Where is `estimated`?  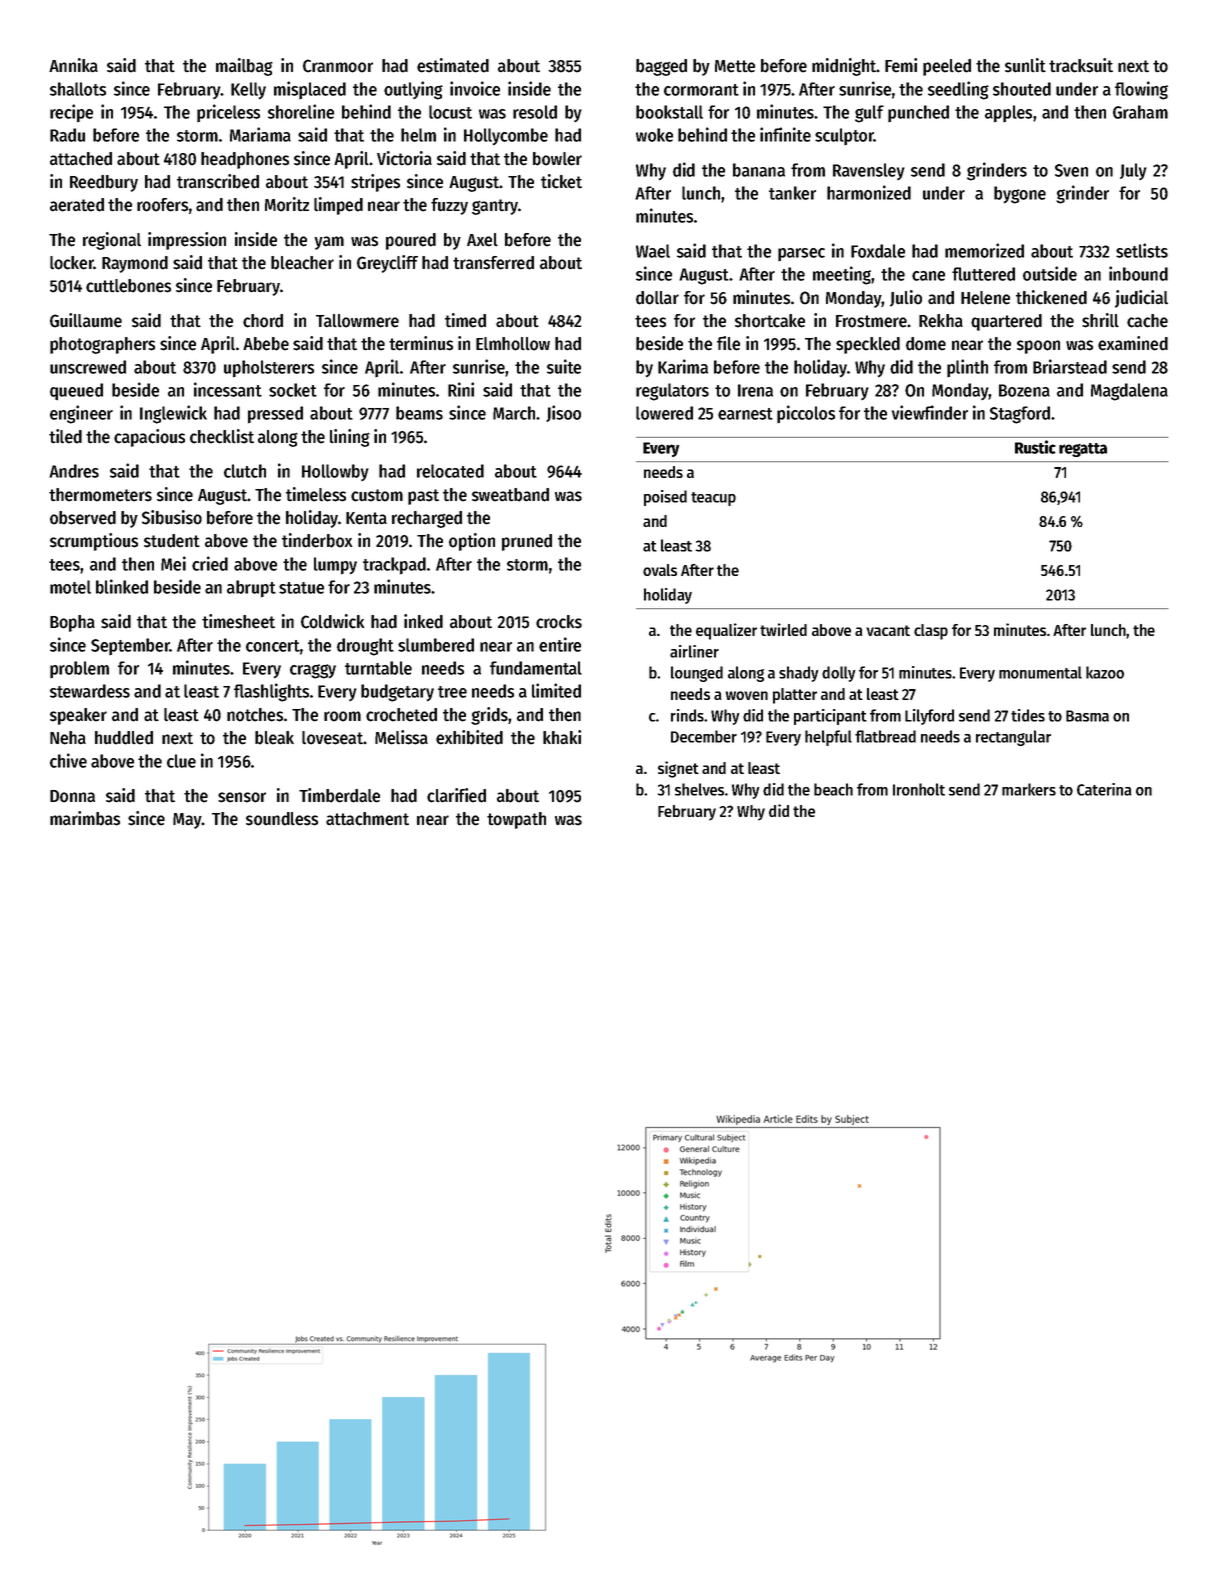 estimated is located at coordinates (453, 65).
